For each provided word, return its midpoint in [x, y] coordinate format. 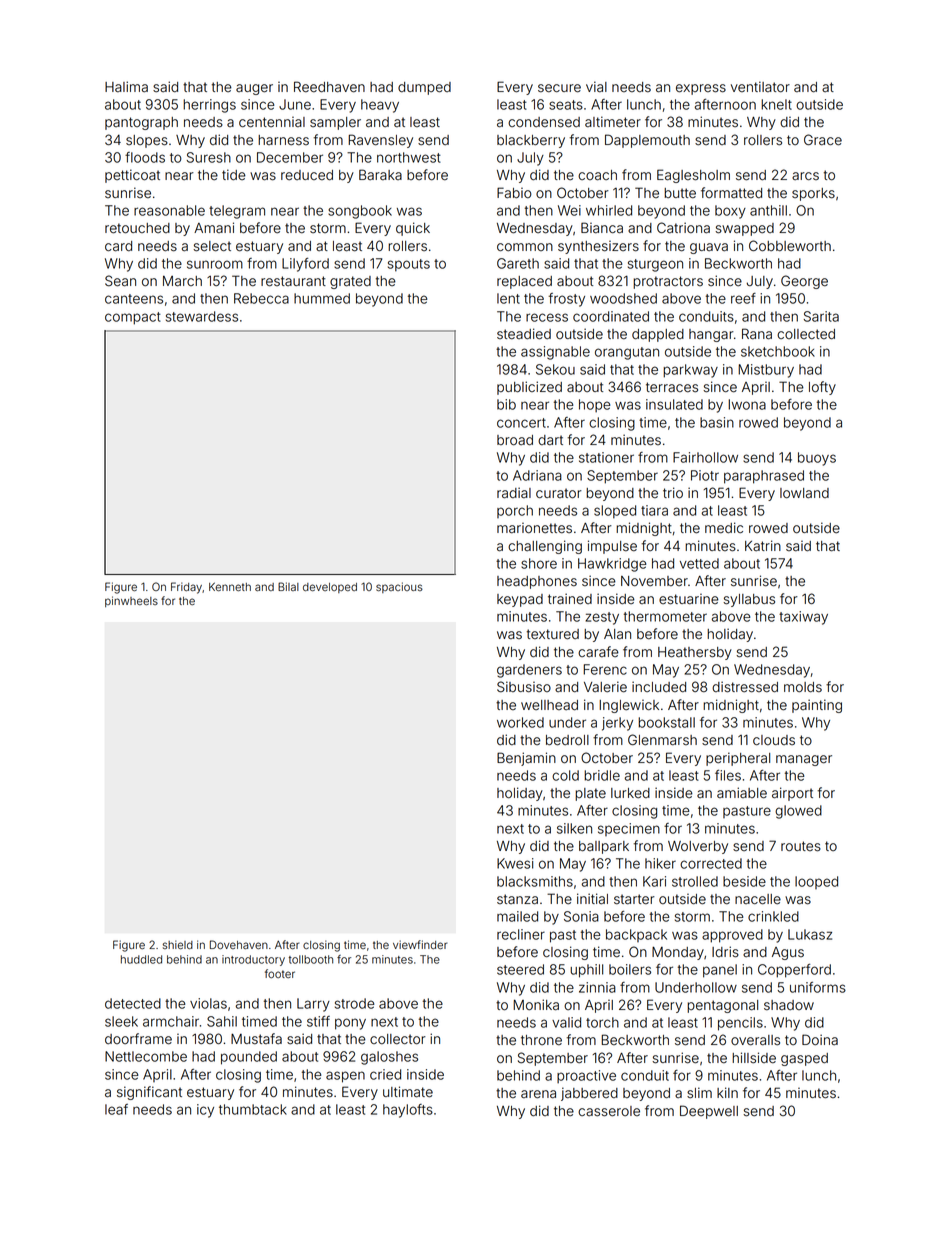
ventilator [760, 87]
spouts [409, 265]
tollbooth [311, 959]
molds [803, 687]
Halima [126, 87]
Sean [120, 281]
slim [699, 1093]
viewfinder [420, 944]
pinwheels [131, 601]
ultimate [408, 1092]
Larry [313, 1005]
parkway [690, 371]
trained [570, 599]
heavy [380, 106]
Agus [788, 953]
